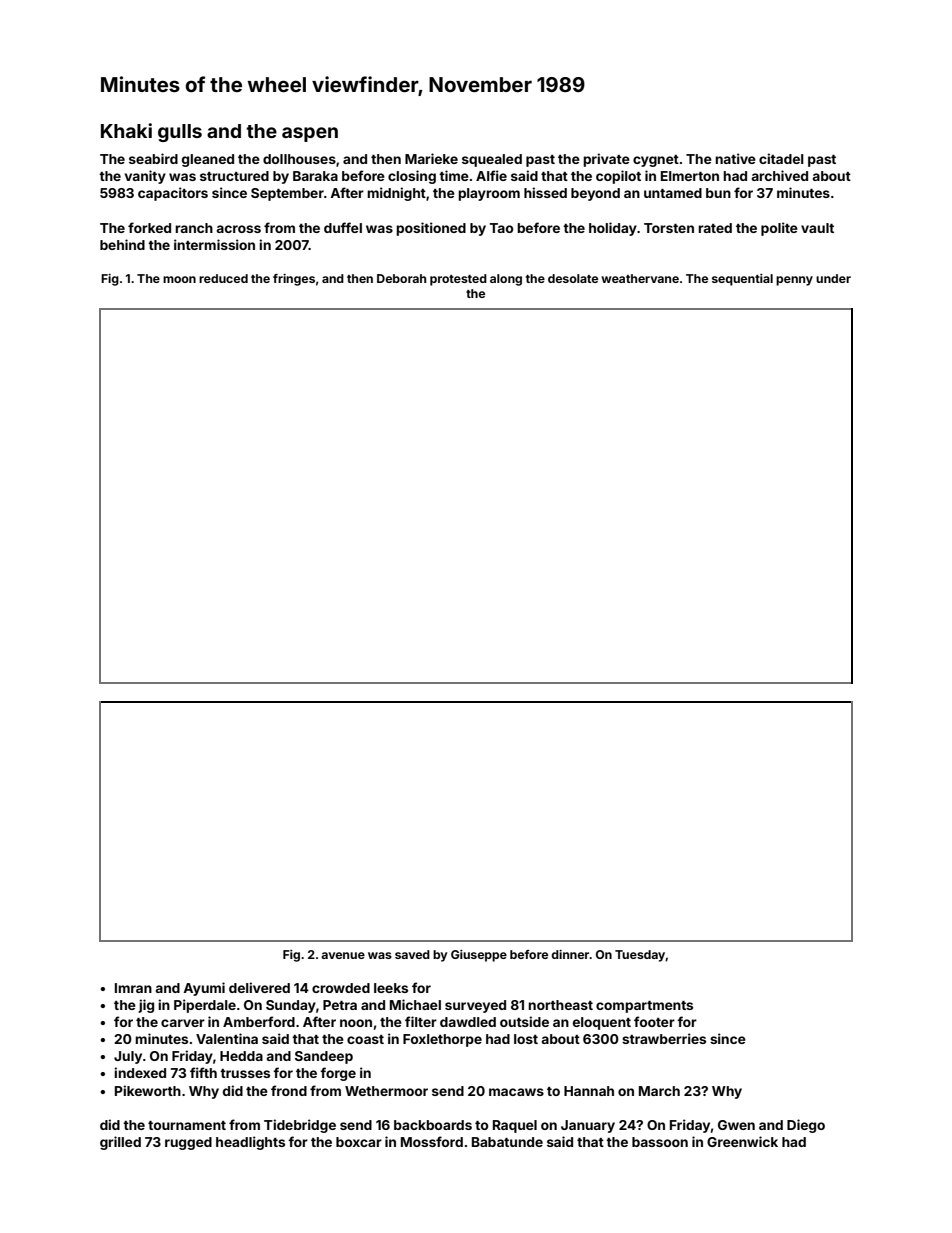 This screenshot has width=952, height=1233. I want to click on Tuesday, so click(640, 956).
